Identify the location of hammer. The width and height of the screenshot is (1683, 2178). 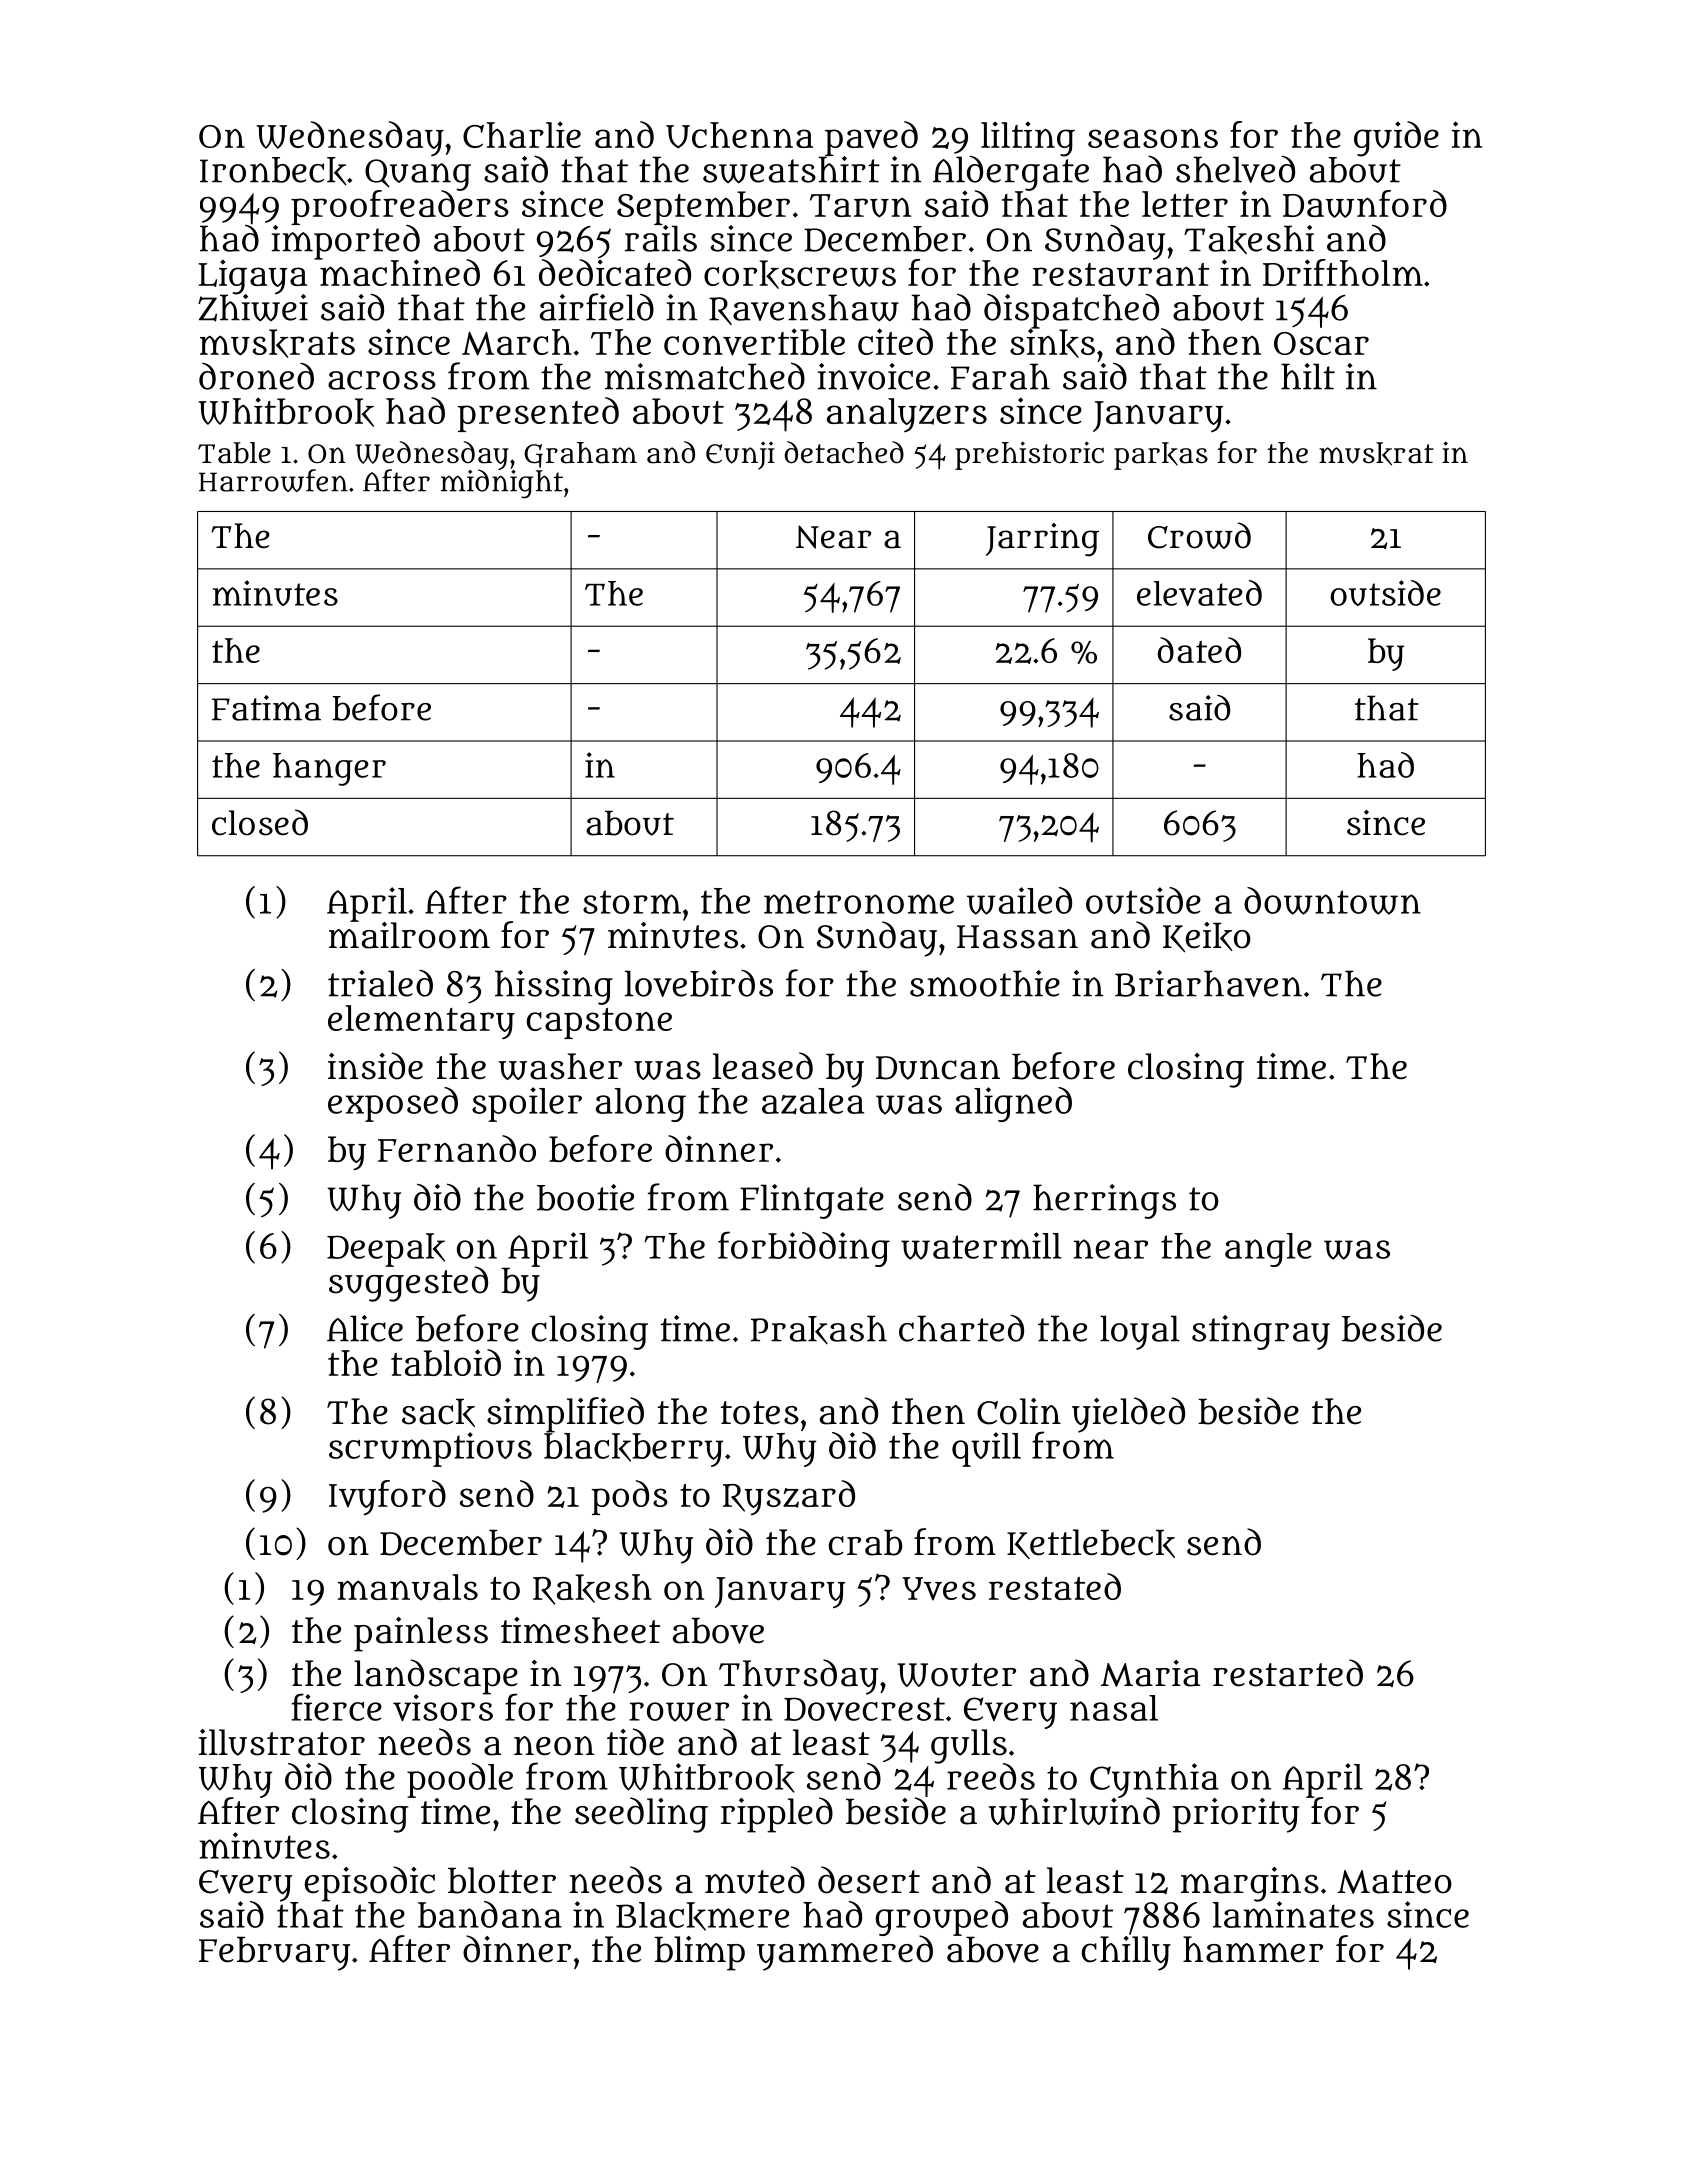
(1253, 1949).
